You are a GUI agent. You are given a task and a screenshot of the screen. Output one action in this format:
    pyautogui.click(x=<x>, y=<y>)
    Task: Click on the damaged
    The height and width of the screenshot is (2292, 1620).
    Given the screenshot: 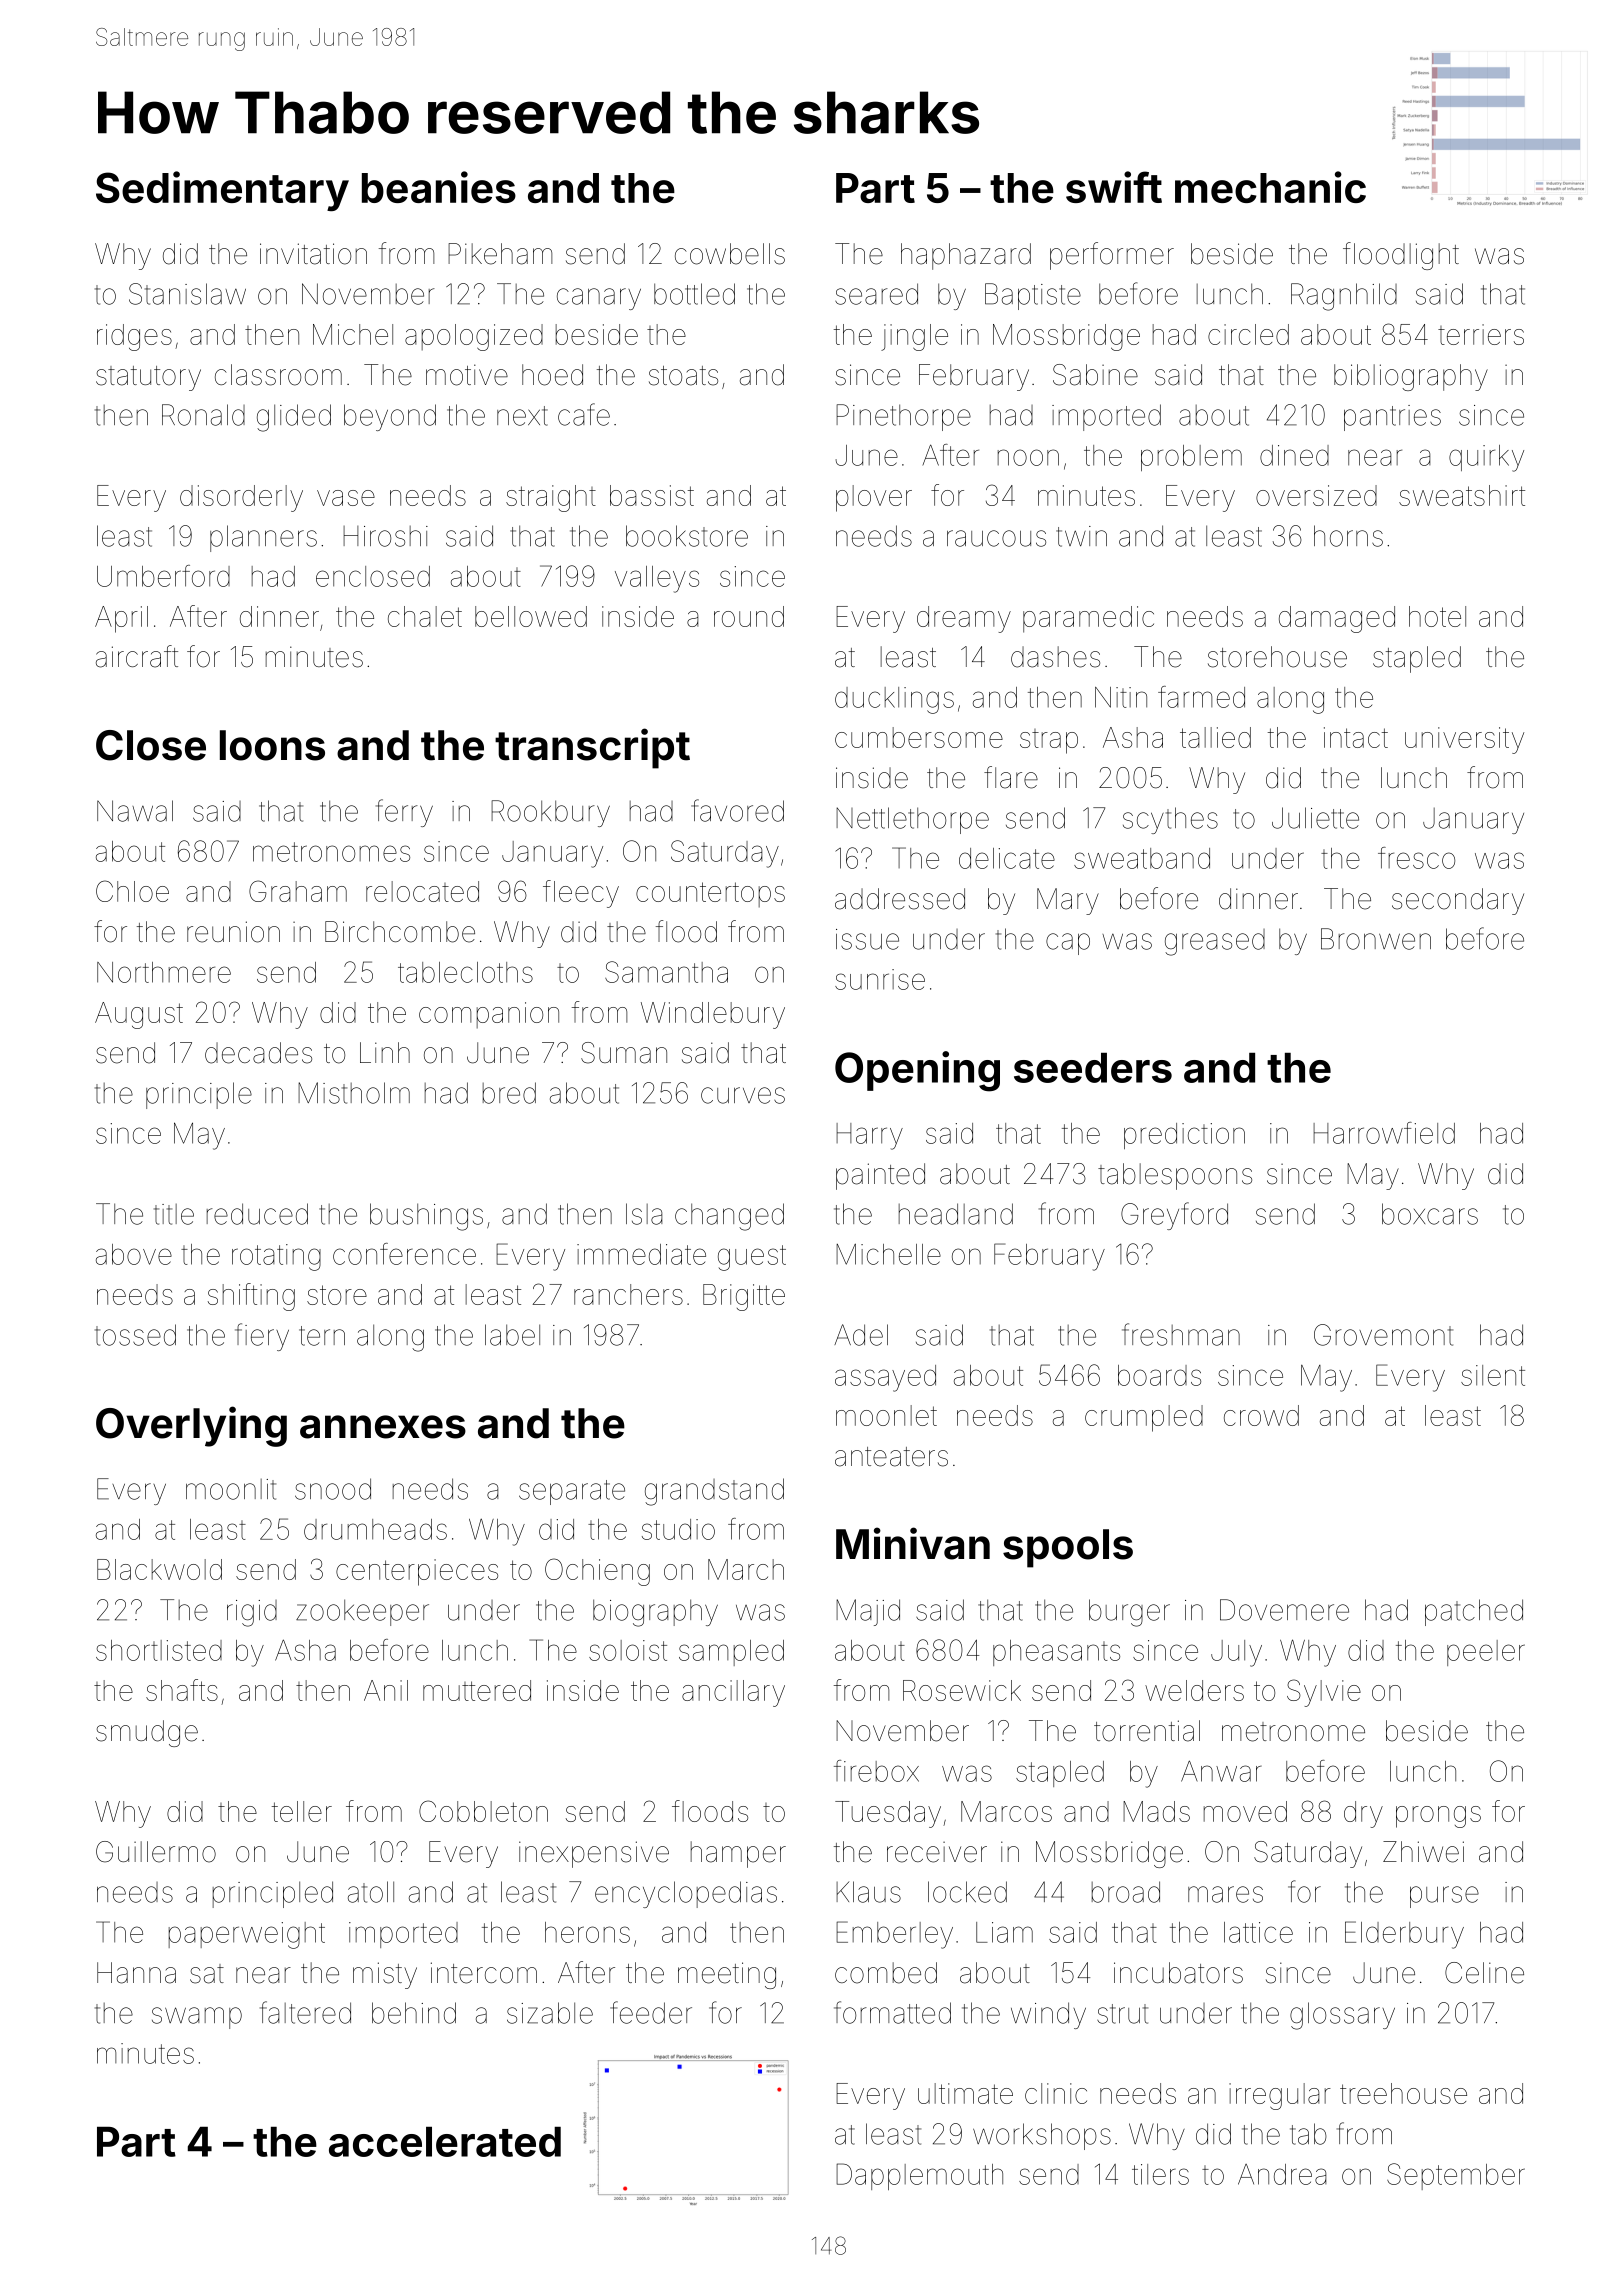 What is the action you would take?
    pyautogui.click(x=1337, y=619)
